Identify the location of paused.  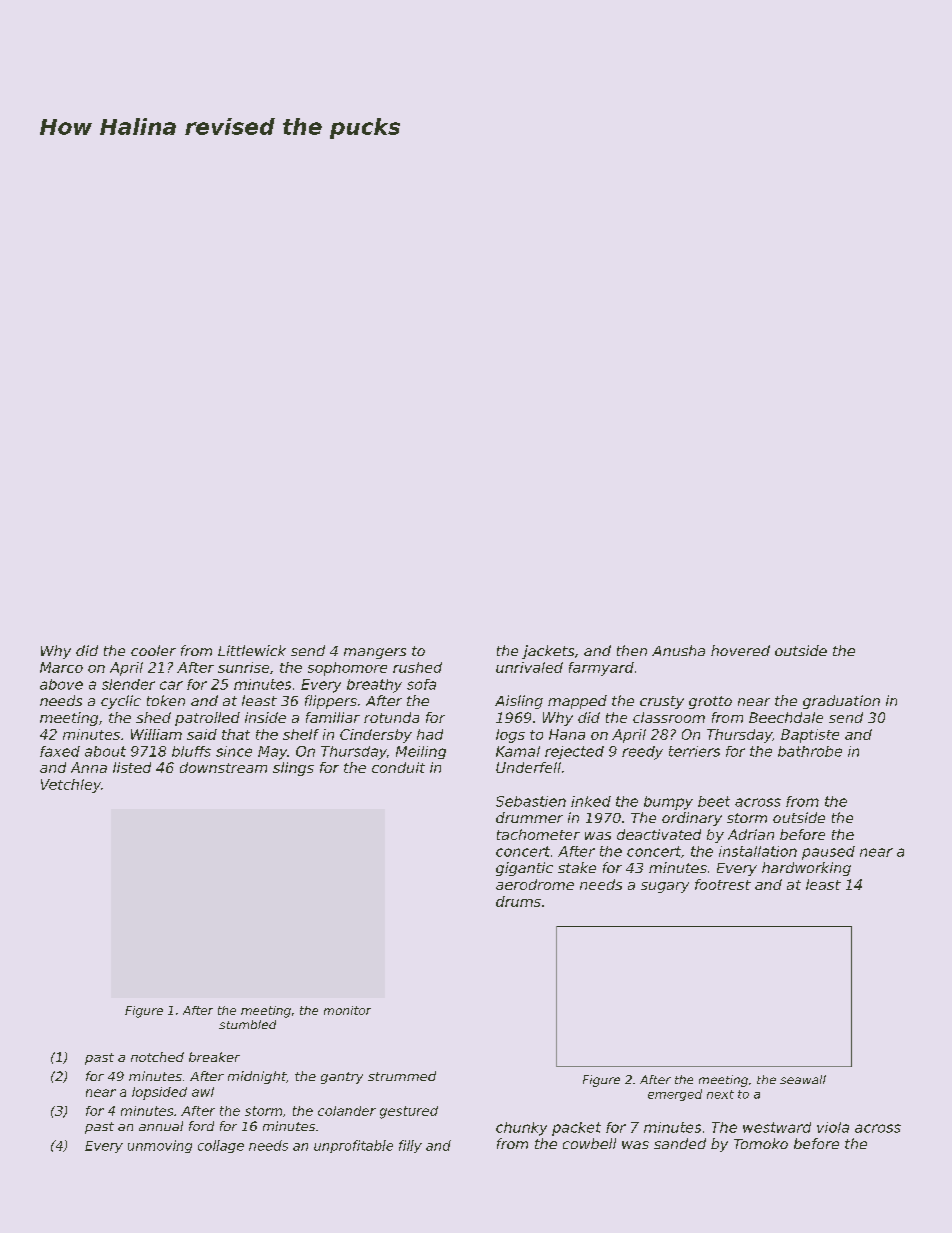
(828, 853).
